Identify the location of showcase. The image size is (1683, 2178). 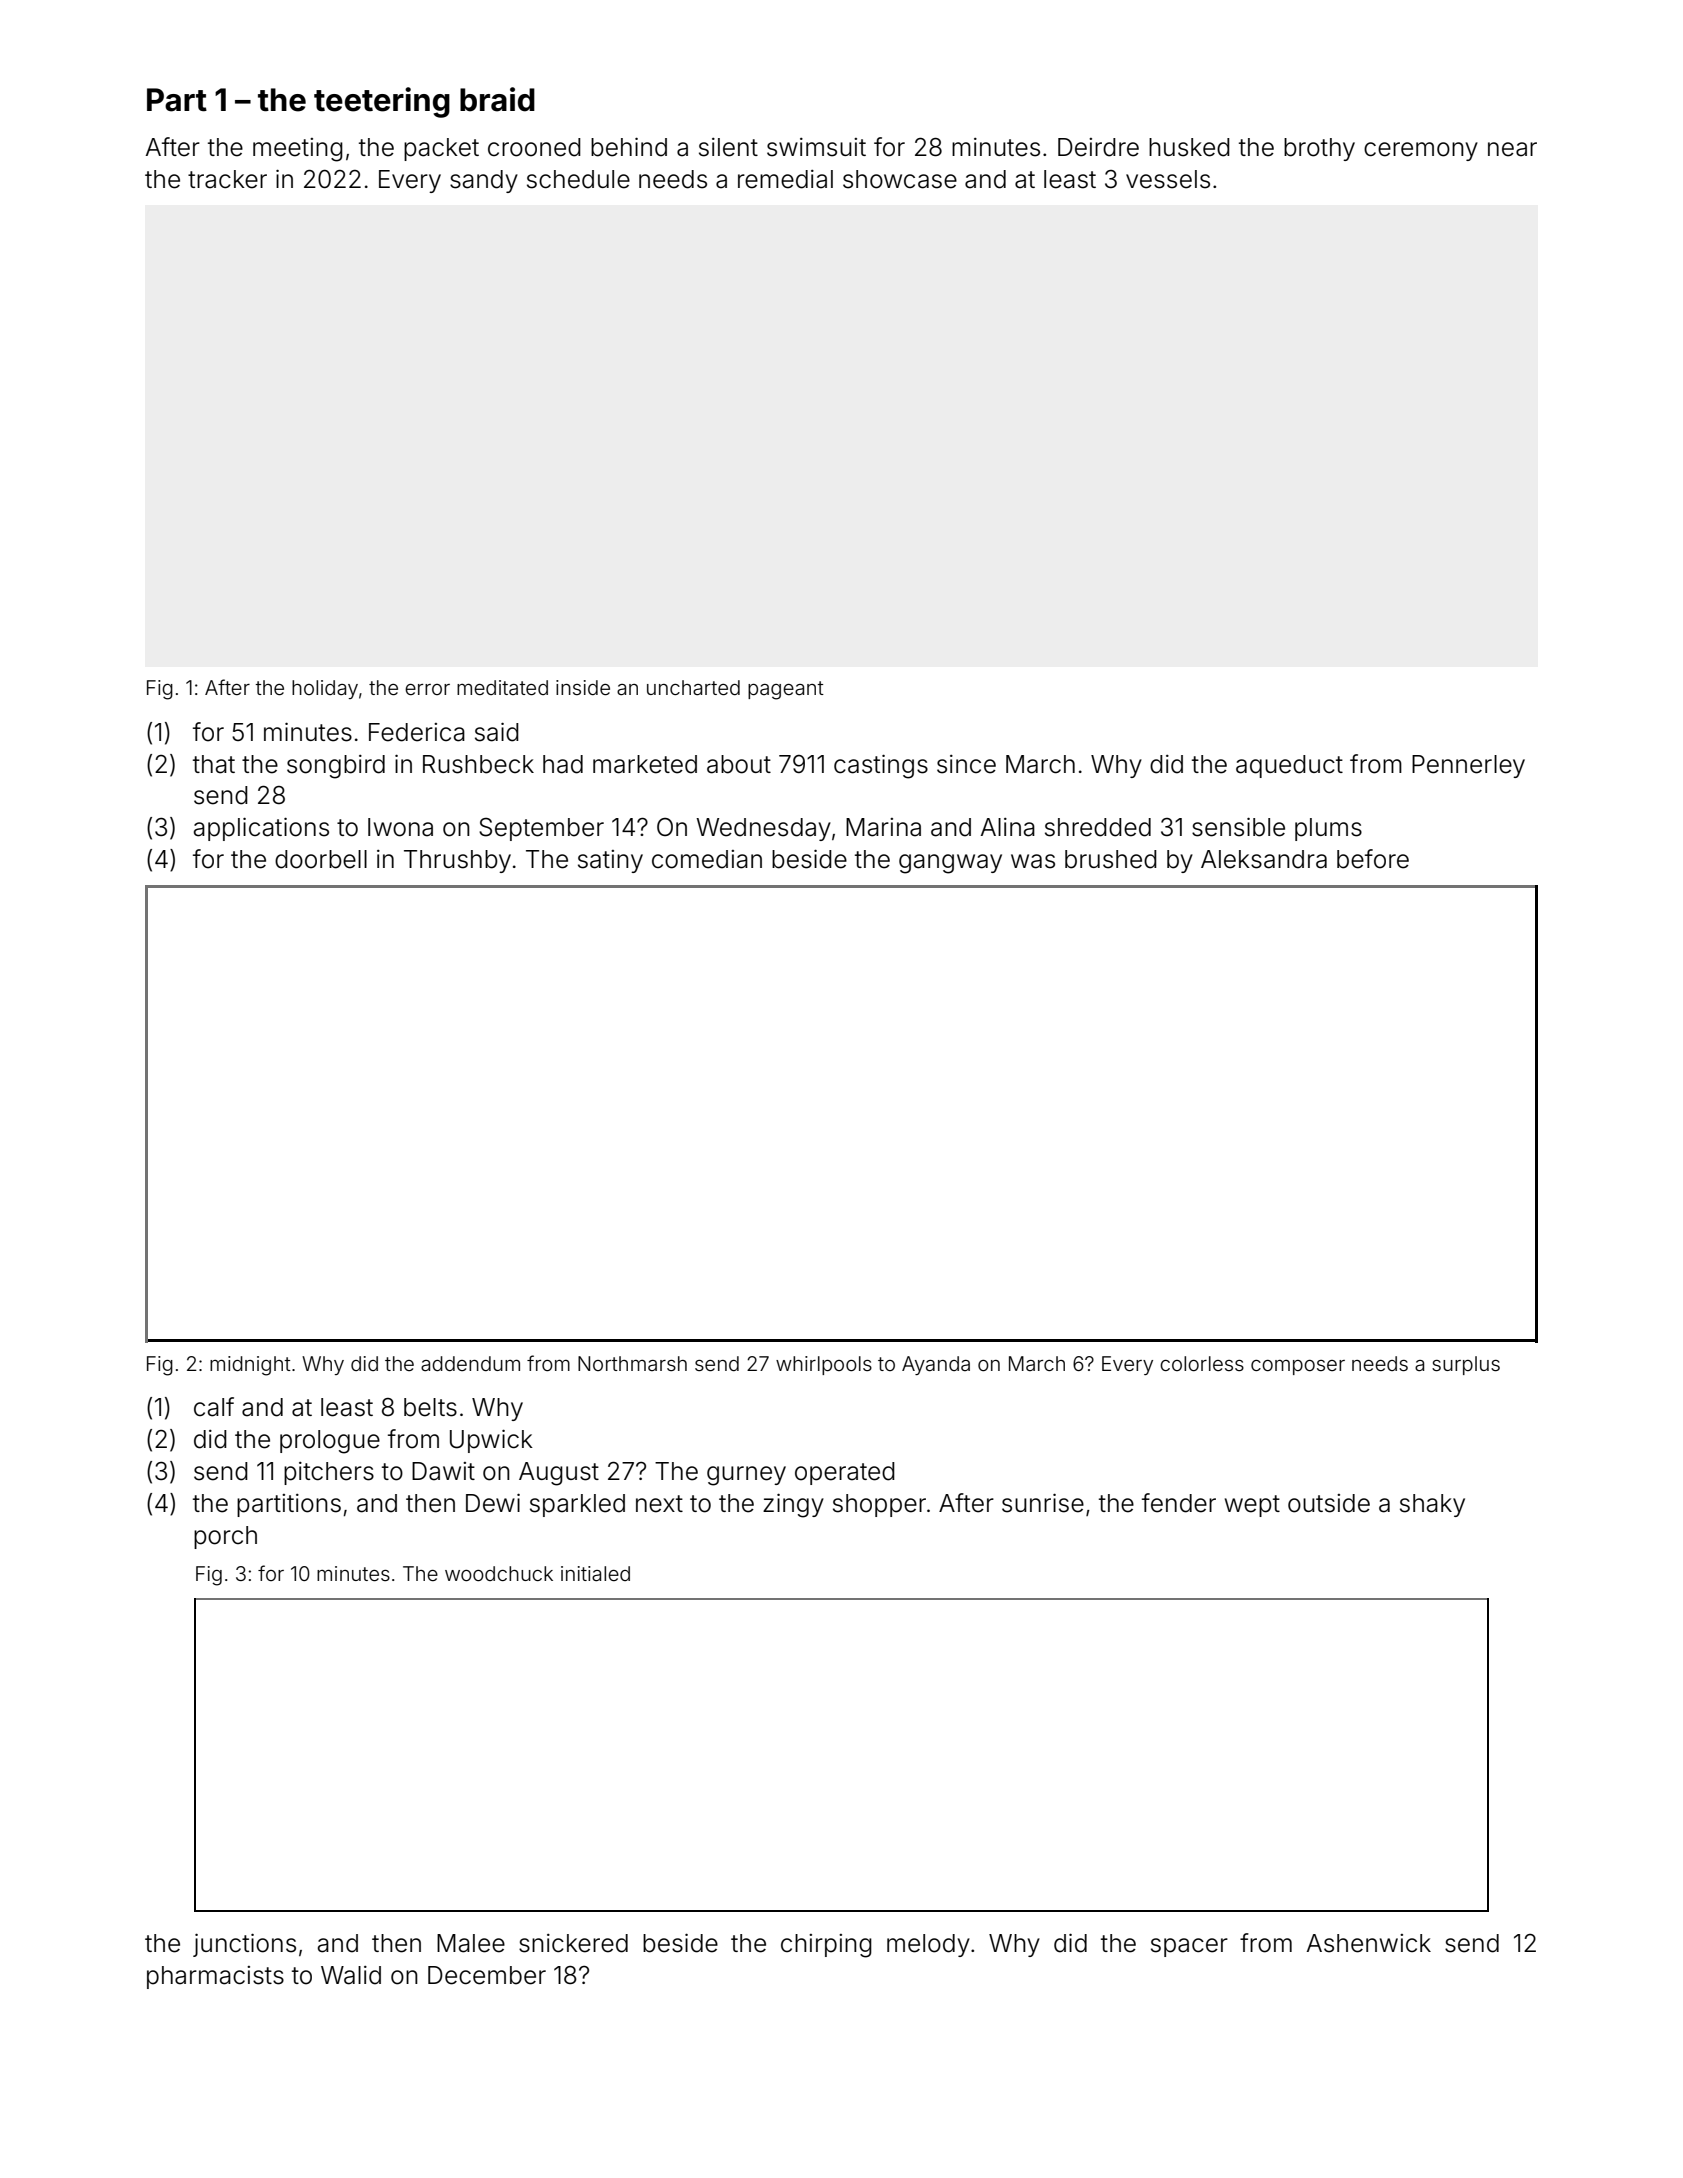
(900, 179).
